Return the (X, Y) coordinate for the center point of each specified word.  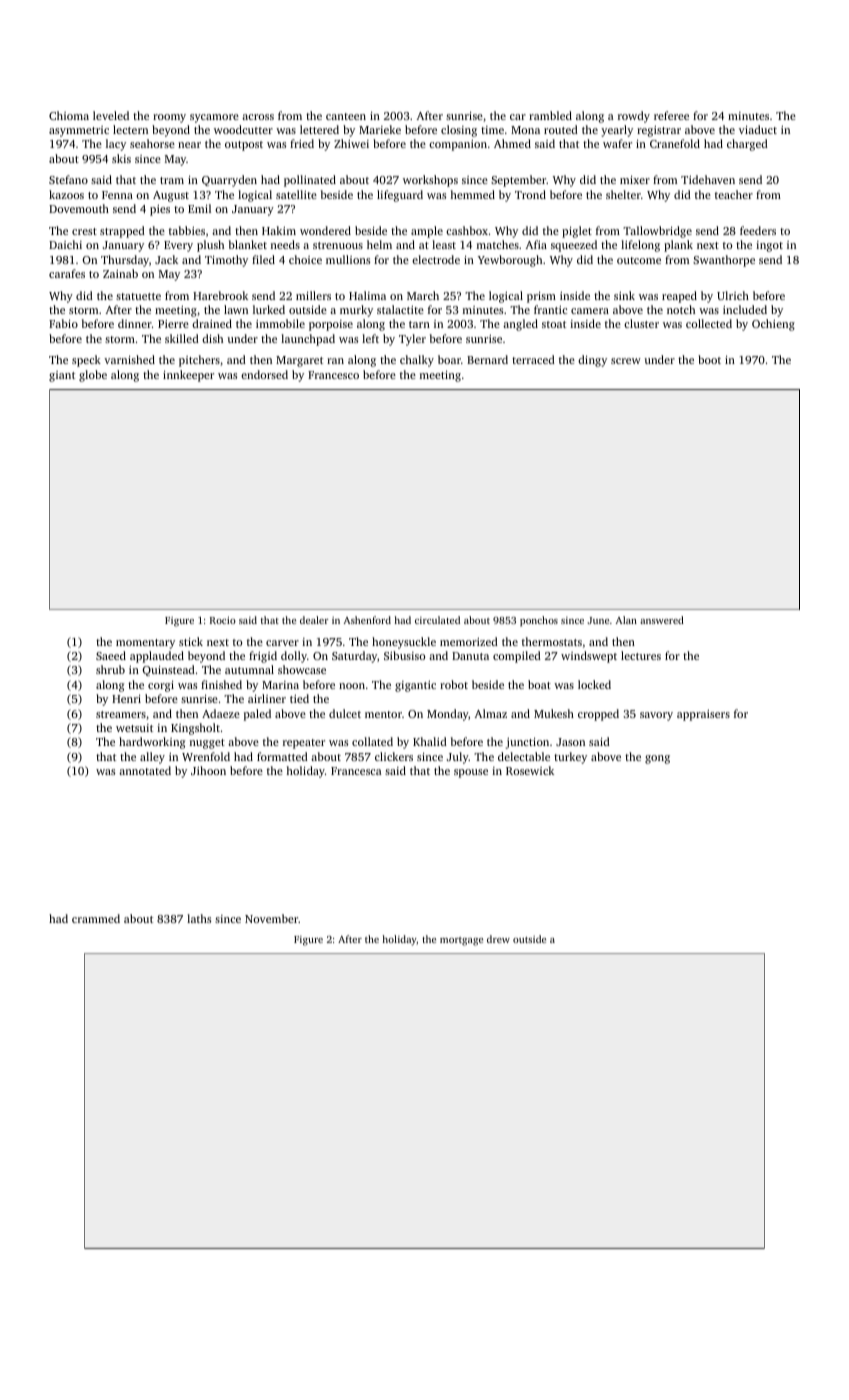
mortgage (461, 941)
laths (199, 918)
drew (498, 939)
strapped (122, 232)
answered (662, 620)
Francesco (333, 375)
